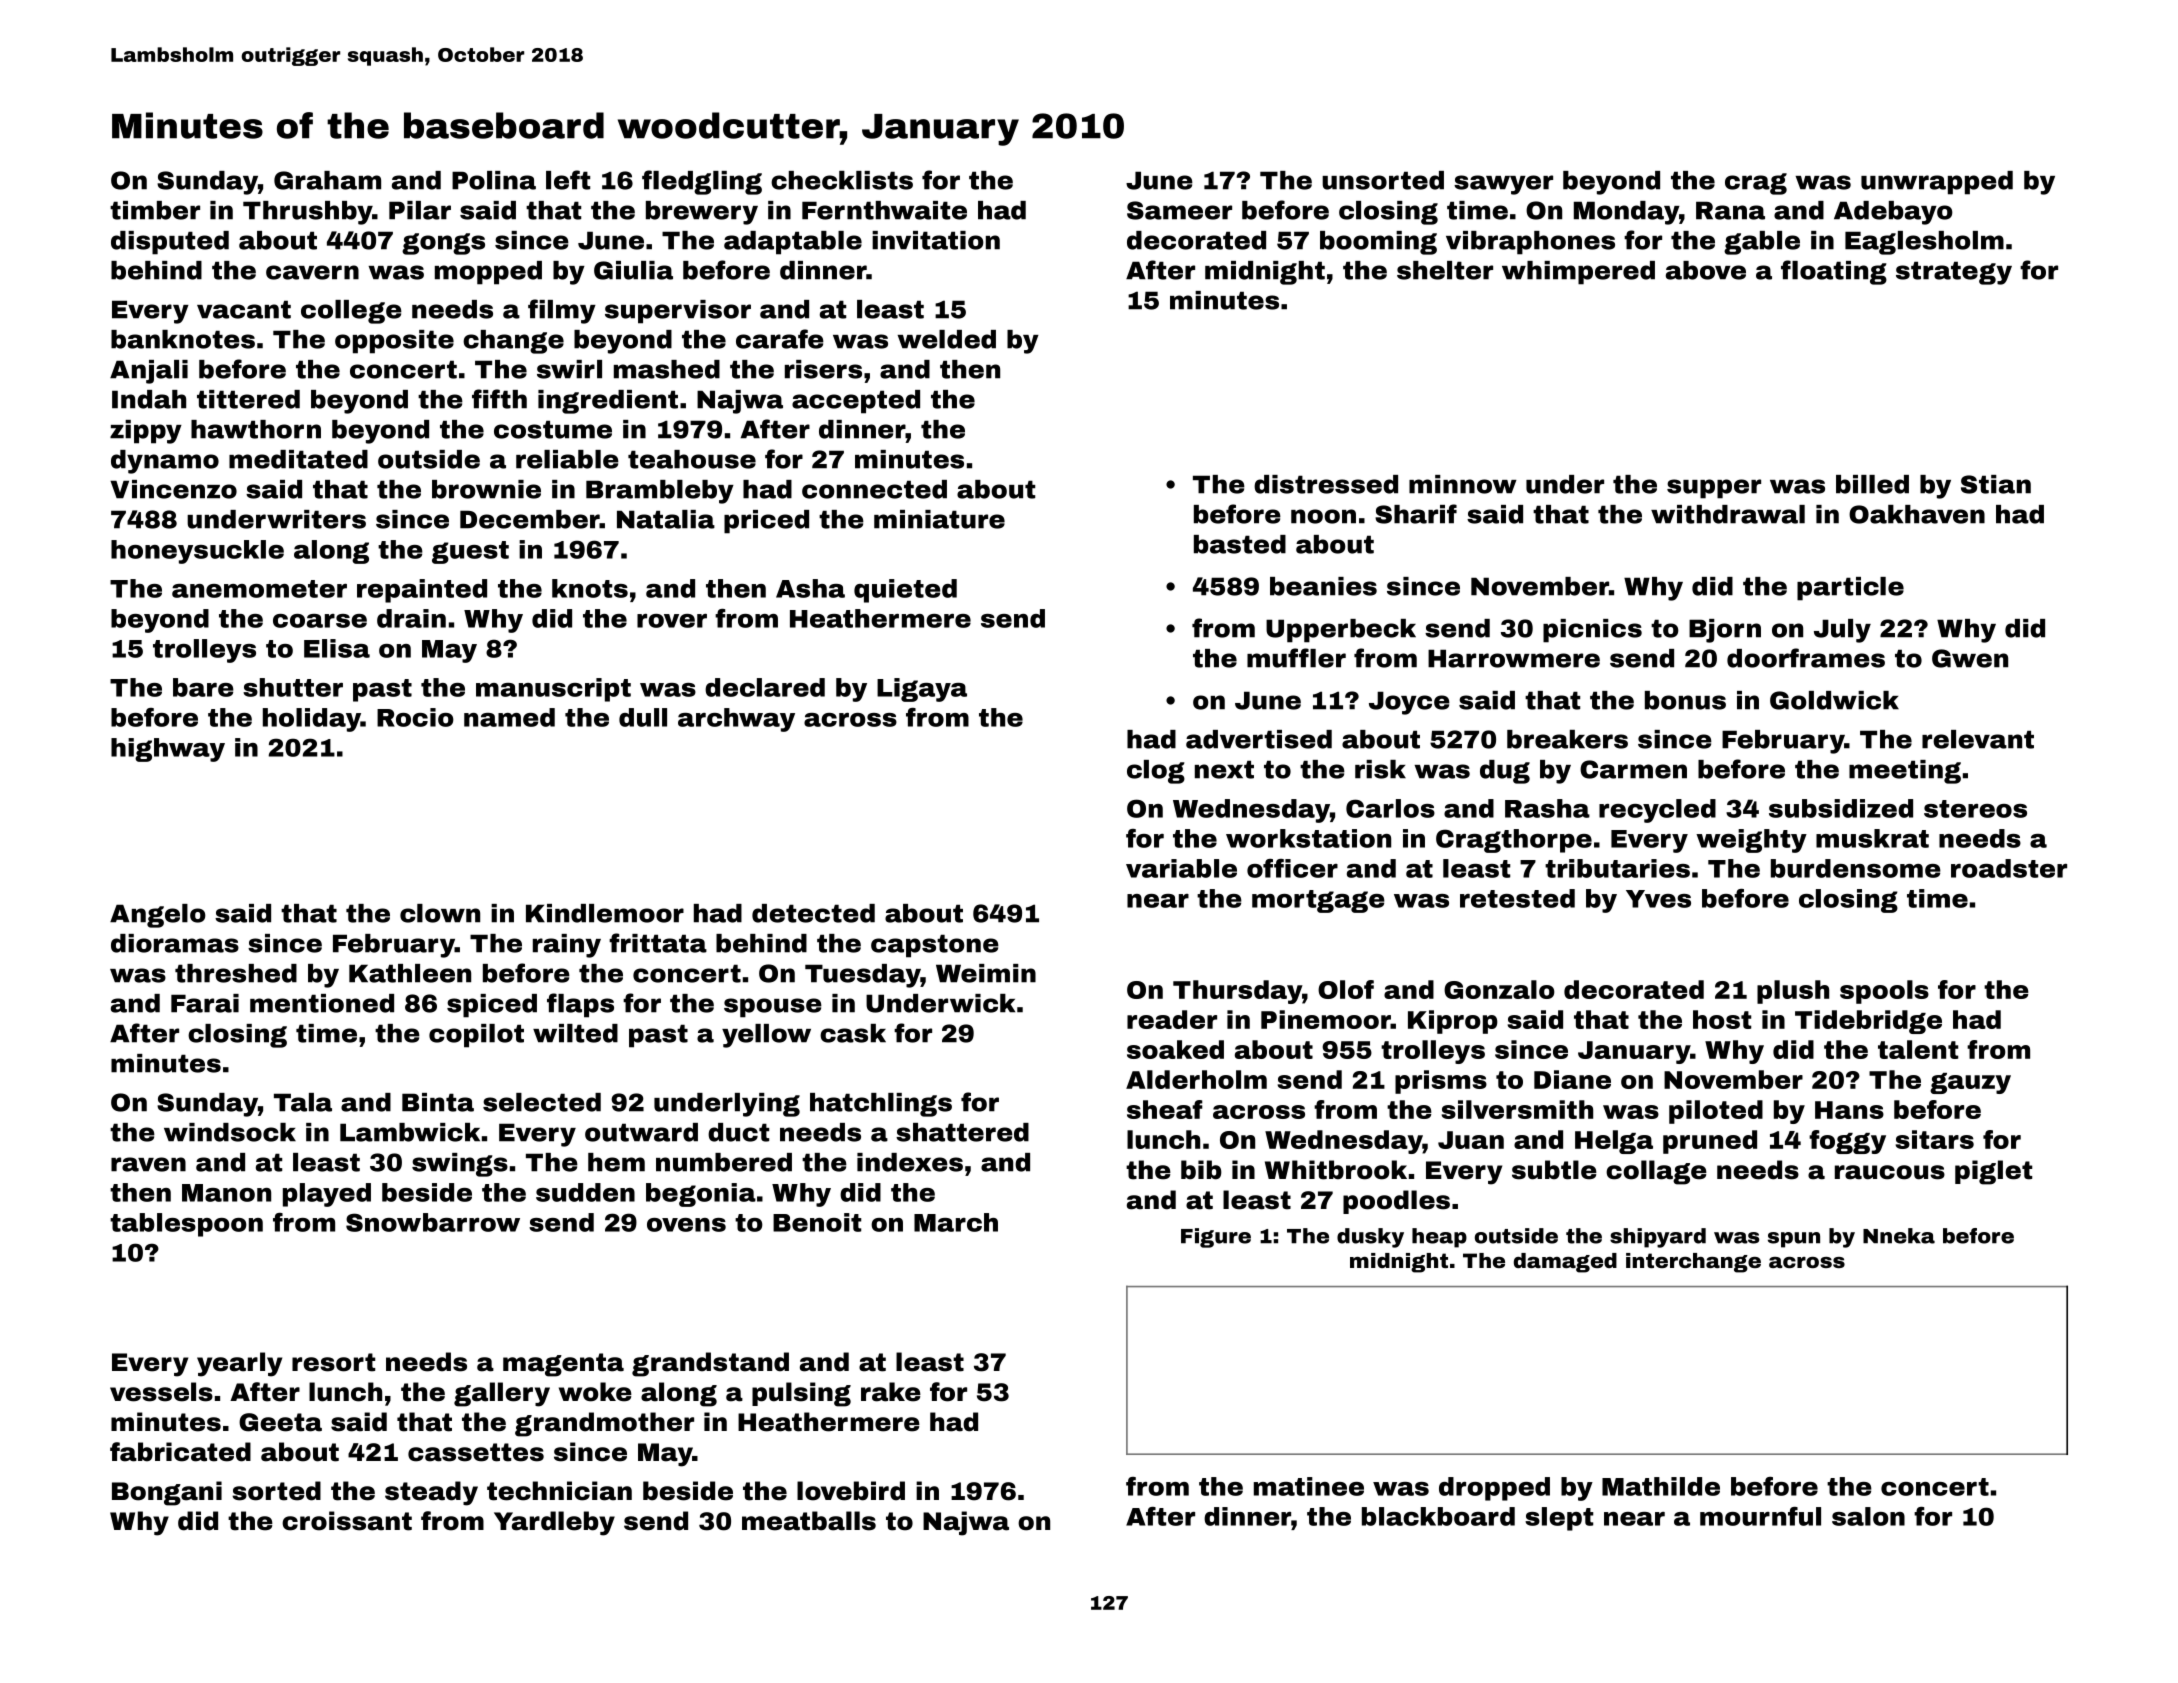 The width and height of the image is (2178, 1683). What do you see at coordinates (351, 312) in the image?
I see `college` at bounding box center [351, 312].
